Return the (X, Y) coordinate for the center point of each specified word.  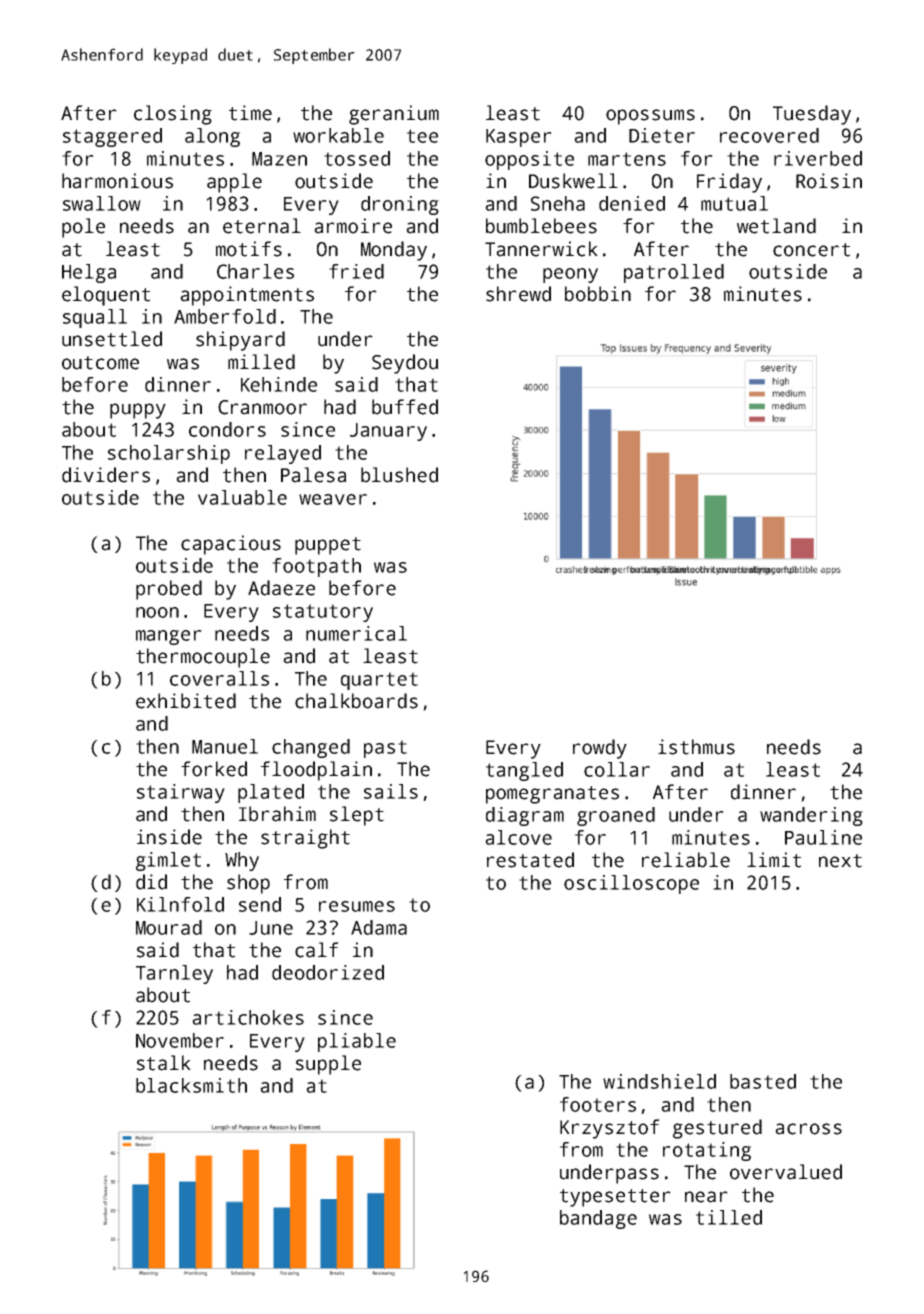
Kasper (519, 138)
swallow (102, 203)
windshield (659, 1081)
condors (227, 429)
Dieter (662, 135)
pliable (357, 1042)
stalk (164, 1063)
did (151, 882)
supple (328, 1065)
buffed (405, 407)
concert (811, 250)
